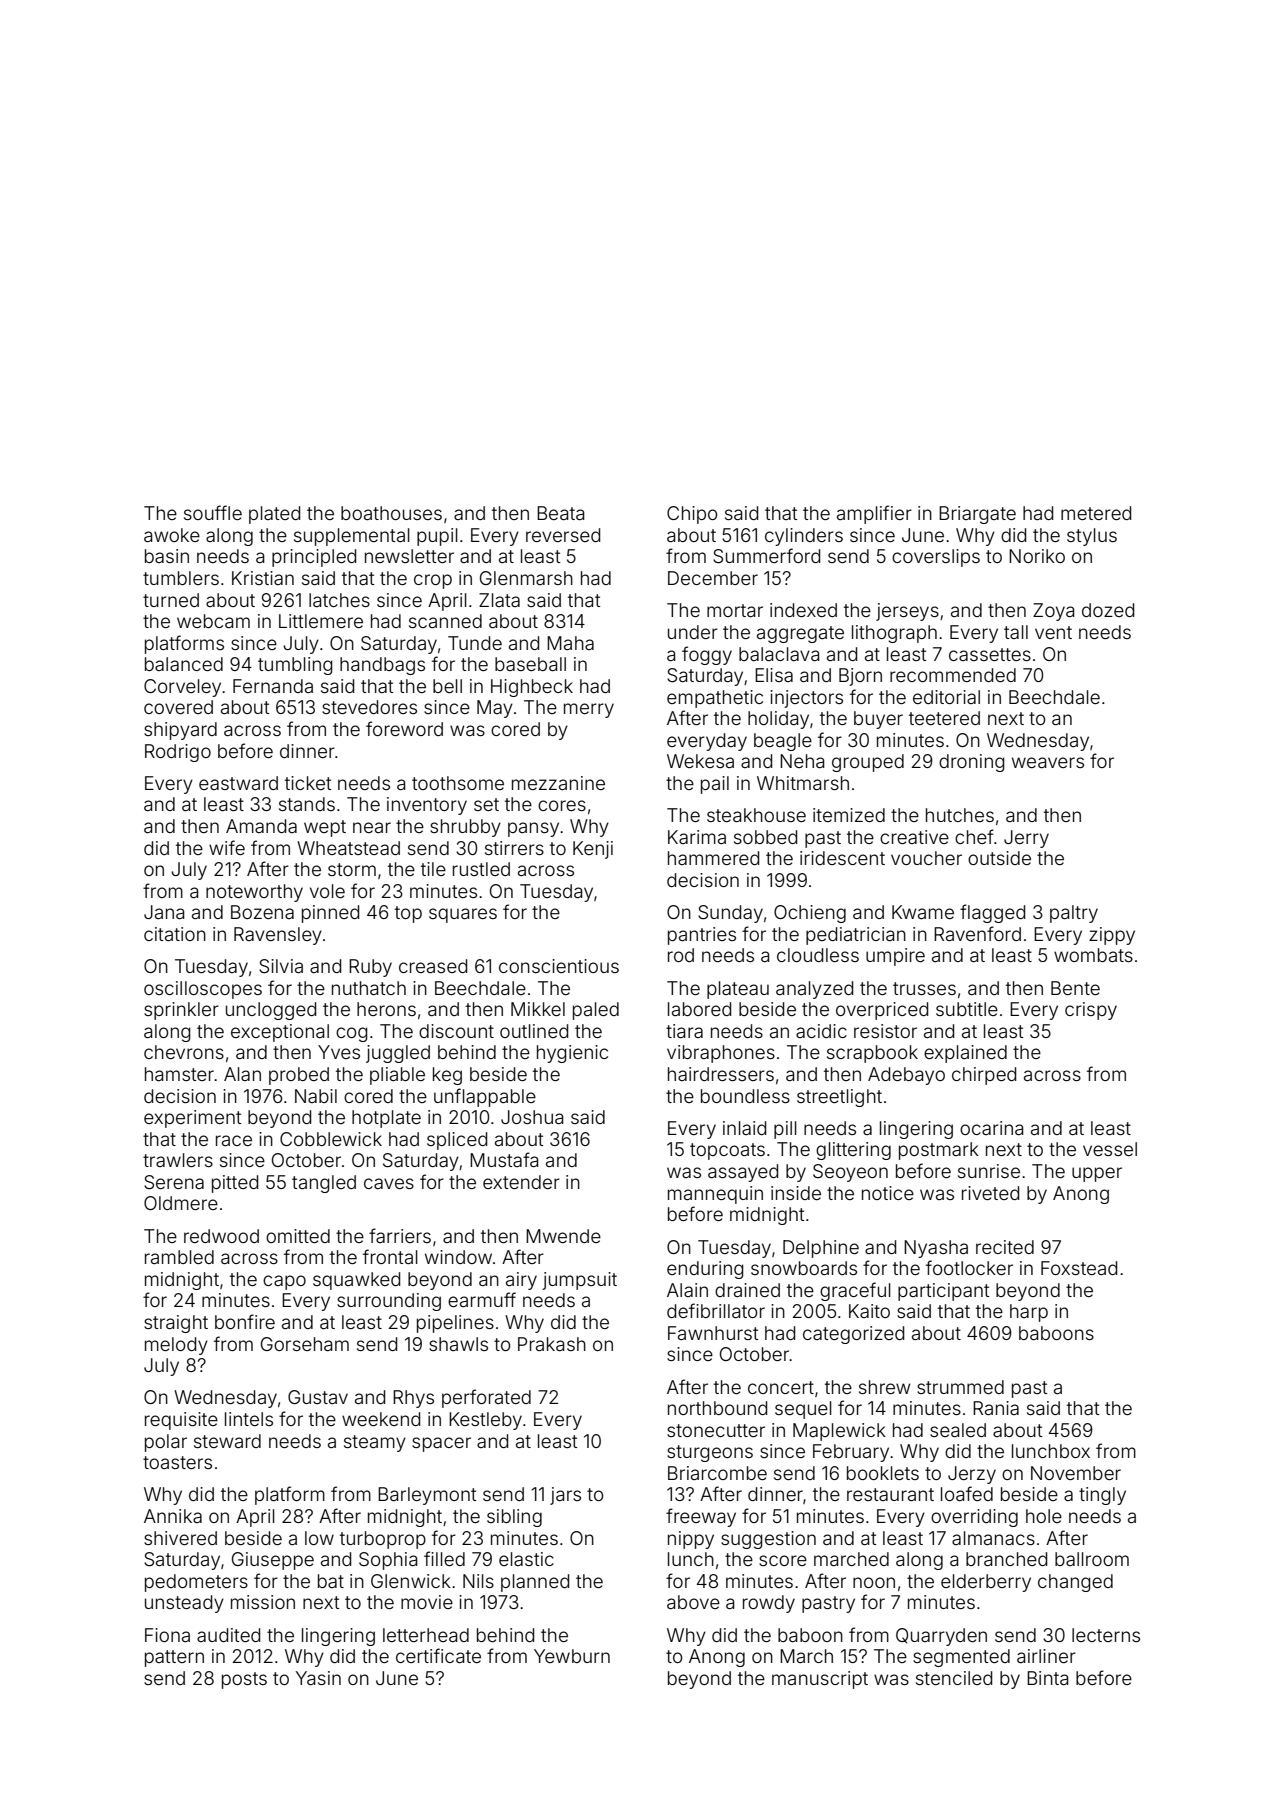  Describe the element at coordinates (745, 1096) in the image. I see `boundless` at that location.
